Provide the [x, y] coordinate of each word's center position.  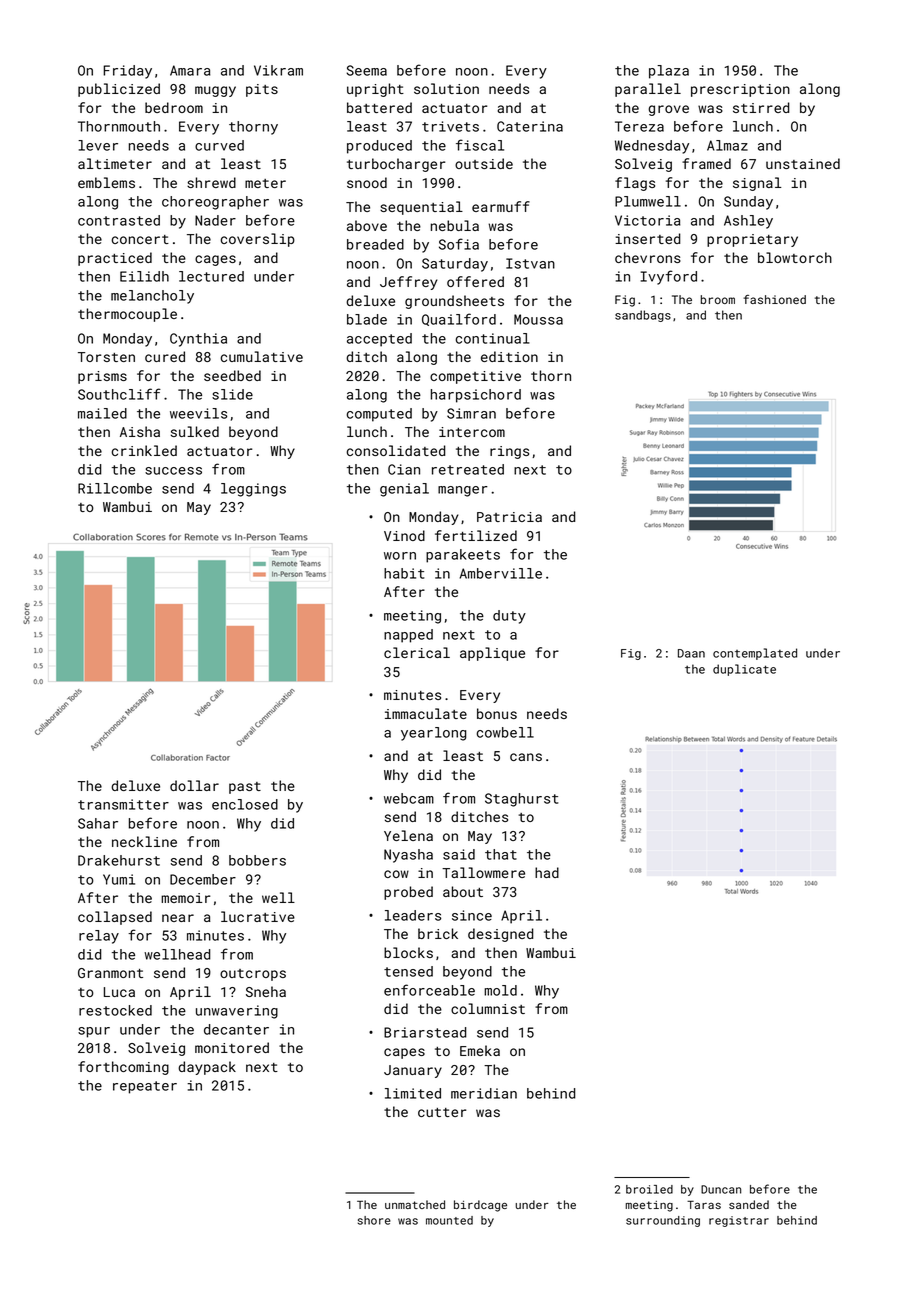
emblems [106, 182]
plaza [669, 72]
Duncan [721, 1189]
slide [232, 394]
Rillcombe [115, 488]
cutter [442, 1112]
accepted [379, 340]
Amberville [501, 573]
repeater [145, 1087]
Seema [366, 70]
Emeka [480, 1050]
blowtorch [795, 257]
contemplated [755, 654]
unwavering [237, 1012]
